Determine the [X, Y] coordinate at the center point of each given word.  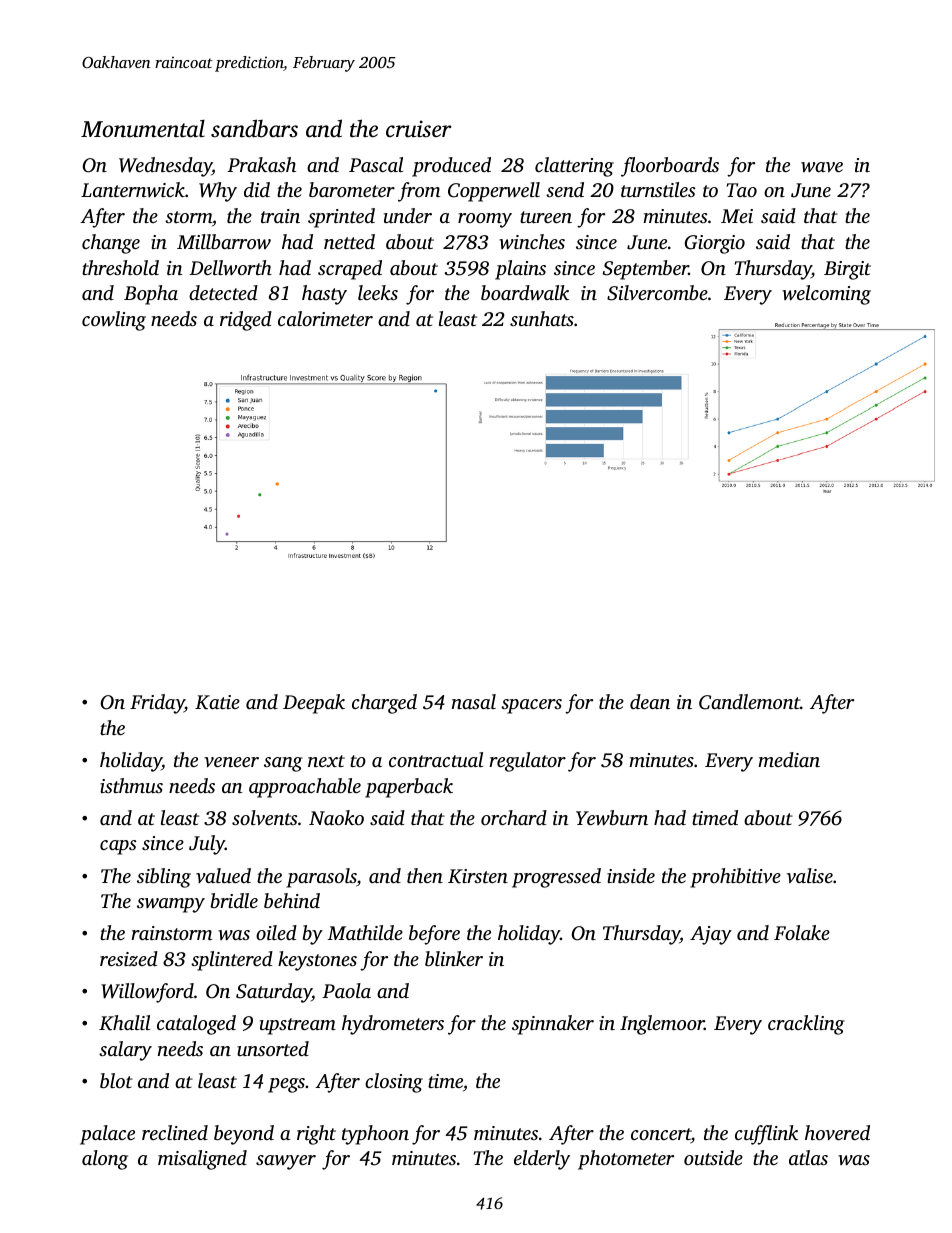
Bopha [151, 295]
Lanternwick [133, 189]
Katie [217, 702]
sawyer [286, 1162]
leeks [378, 292]
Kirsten [478, 876]
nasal [474, 701]
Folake [802, 932]
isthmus [131, 785]
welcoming [826, 295]
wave [822, 167]
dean [650, 701]
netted [349, 241]
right [316, 1135]
